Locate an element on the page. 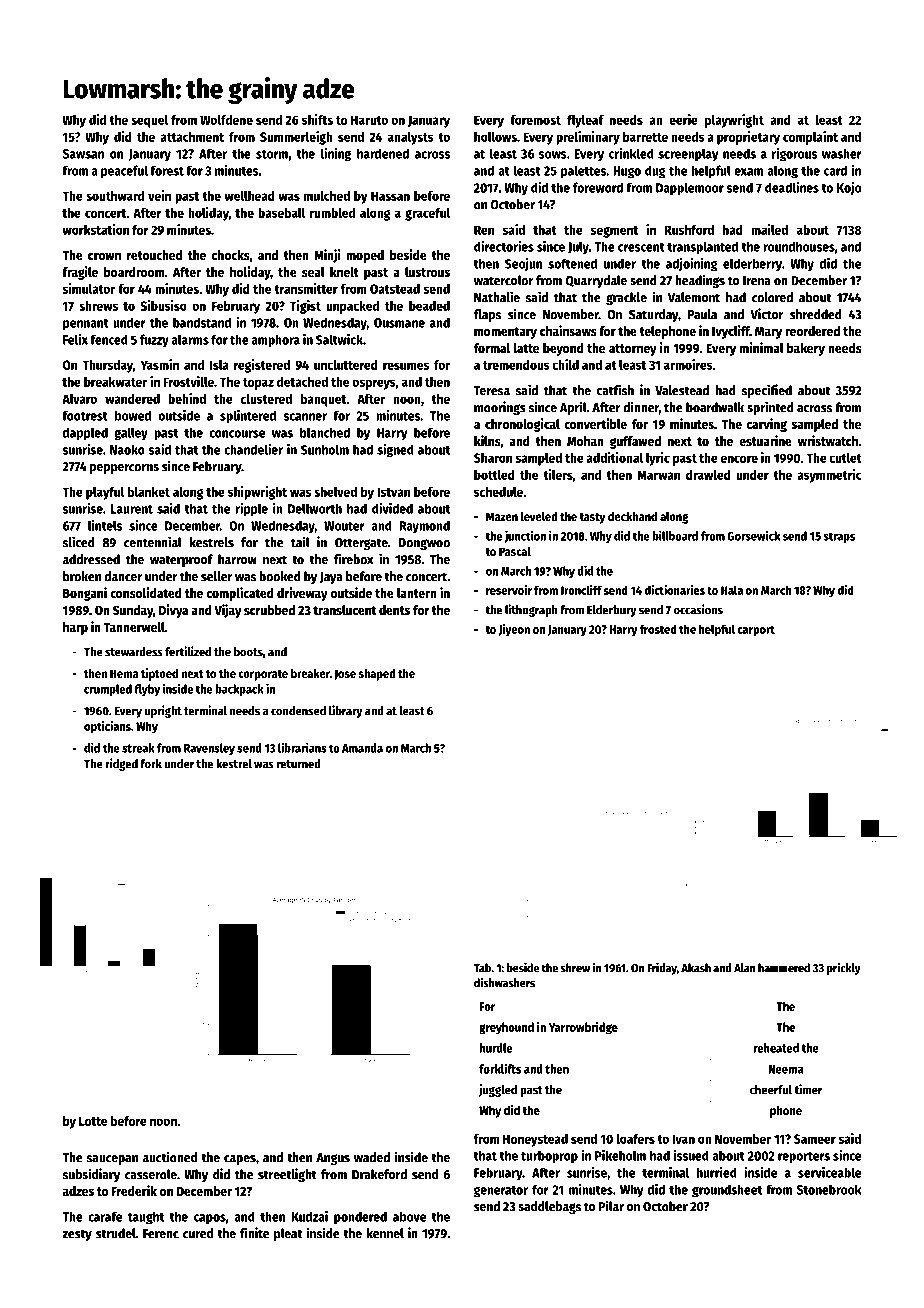  capes is located at coordinates (240, 1160).
